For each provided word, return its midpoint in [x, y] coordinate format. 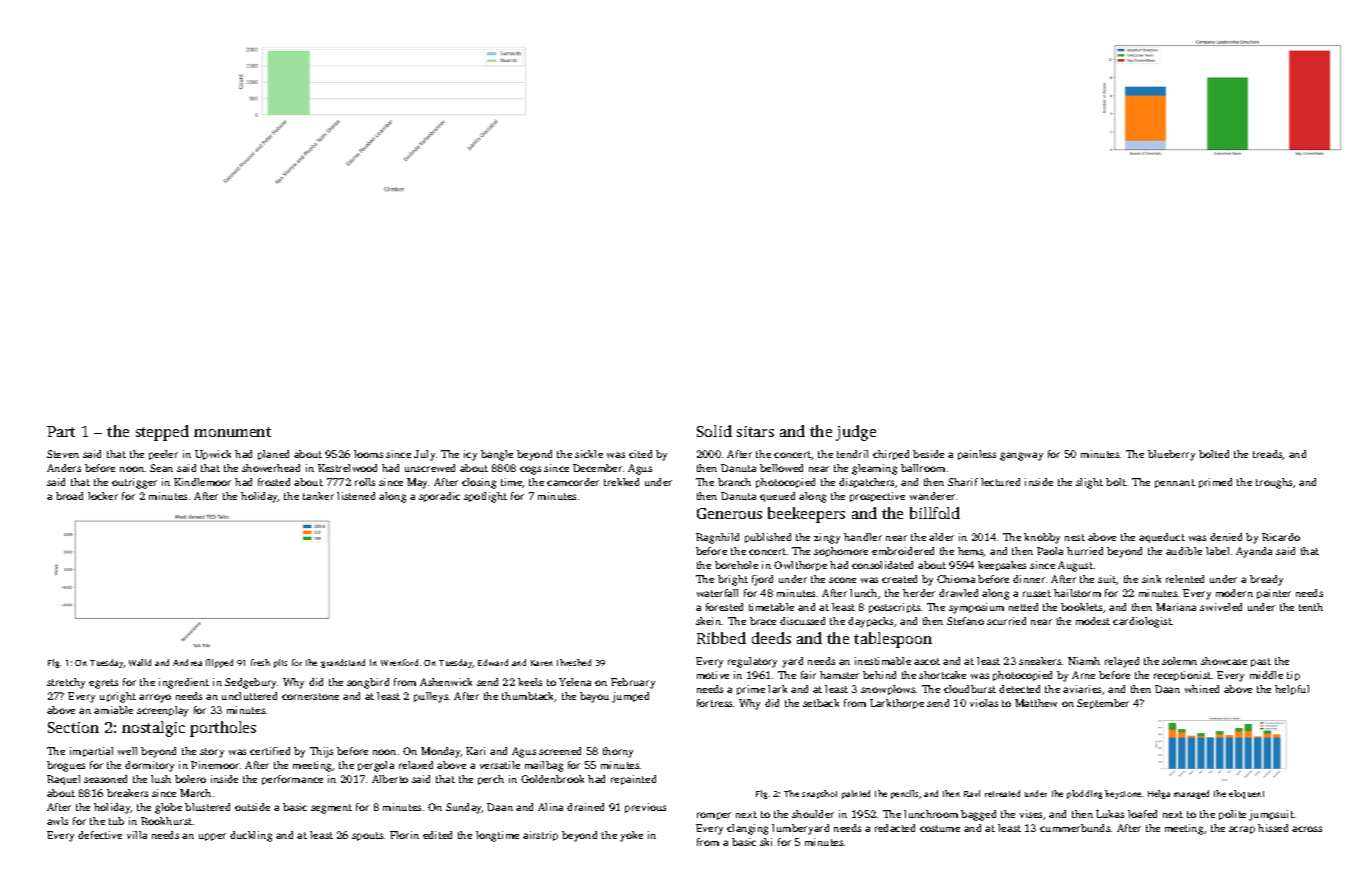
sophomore [841, 552]
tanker [318, 496]
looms [368, 454]
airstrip [540, 836]
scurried [1006, 621]
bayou [594, 697]
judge [856, 433]
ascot [927, 661]
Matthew [1036, 703]
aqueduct [1162, 538]
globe [168, 808]
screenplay [162, 711]
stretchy [66, 683]
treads [1268, 455]
